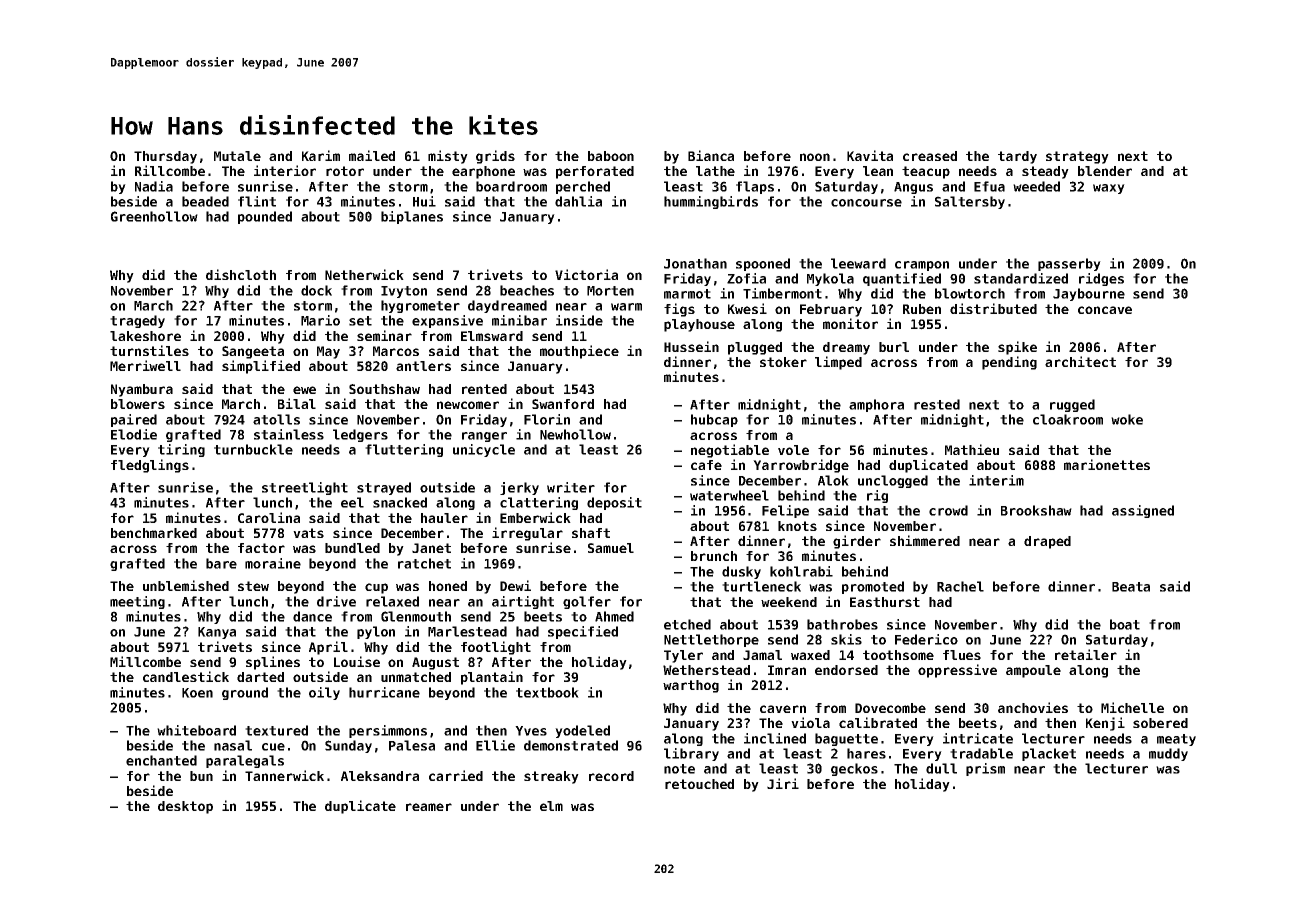 This screenshot has width=1308, height=924. I want to click on Karim, so click(321, 155).
